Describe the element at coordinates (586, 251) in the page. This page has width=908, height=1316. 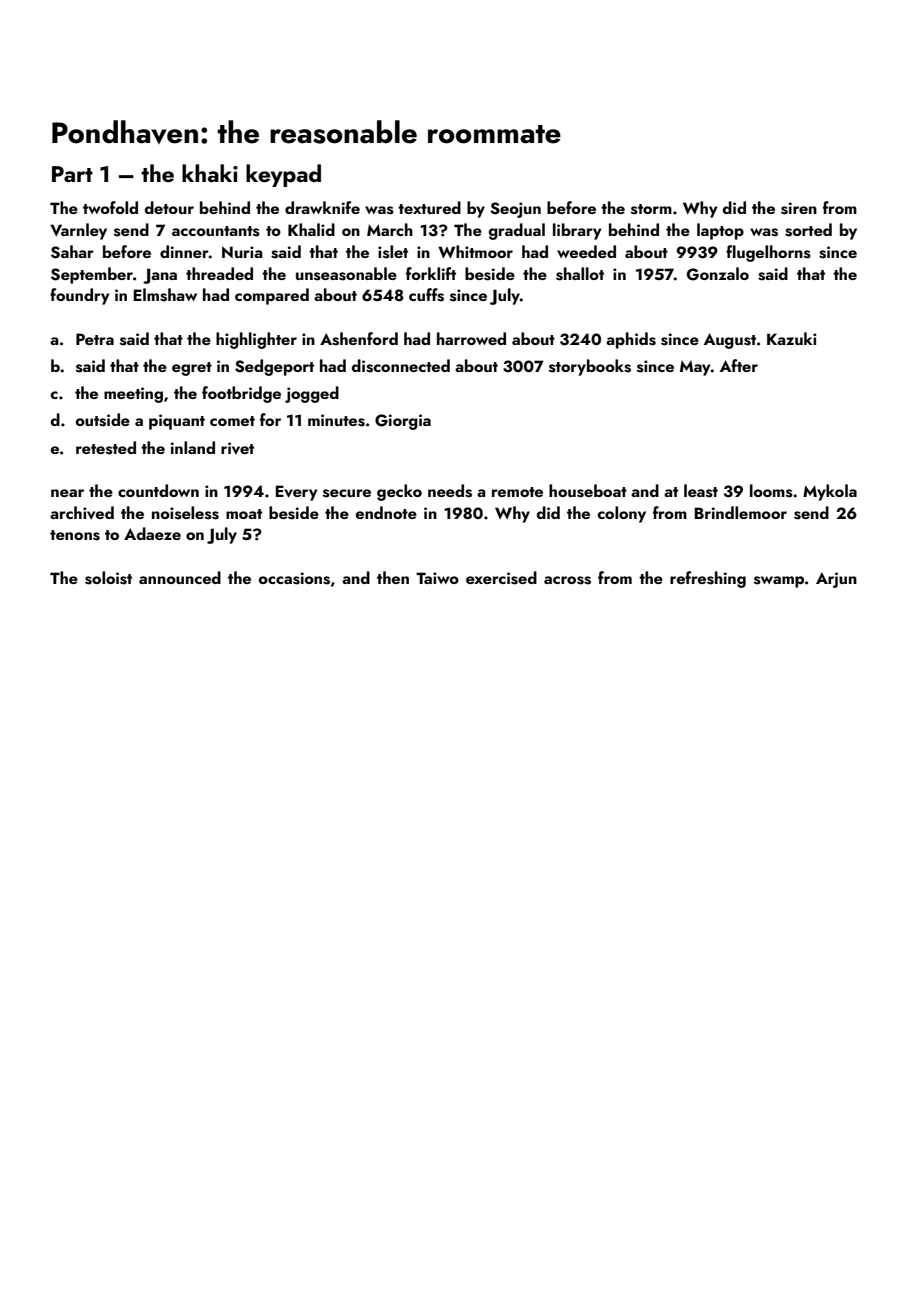
I see `weeded` at that location.
